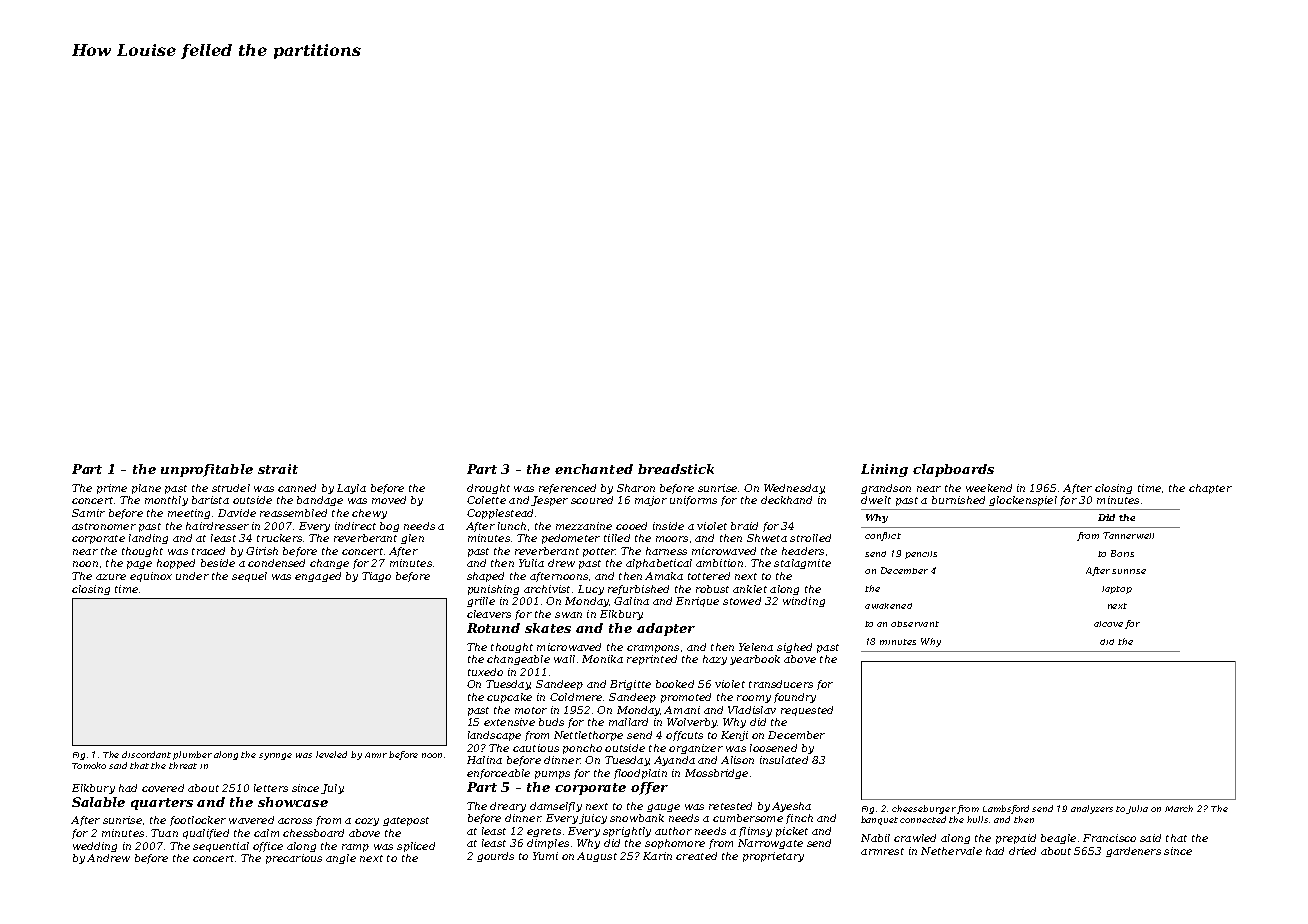 The width and height of the page is (1308, 924). What do you see at coordinates (652, 660) in the page?
I see `reprinted` at bounding box center [652, 660].
